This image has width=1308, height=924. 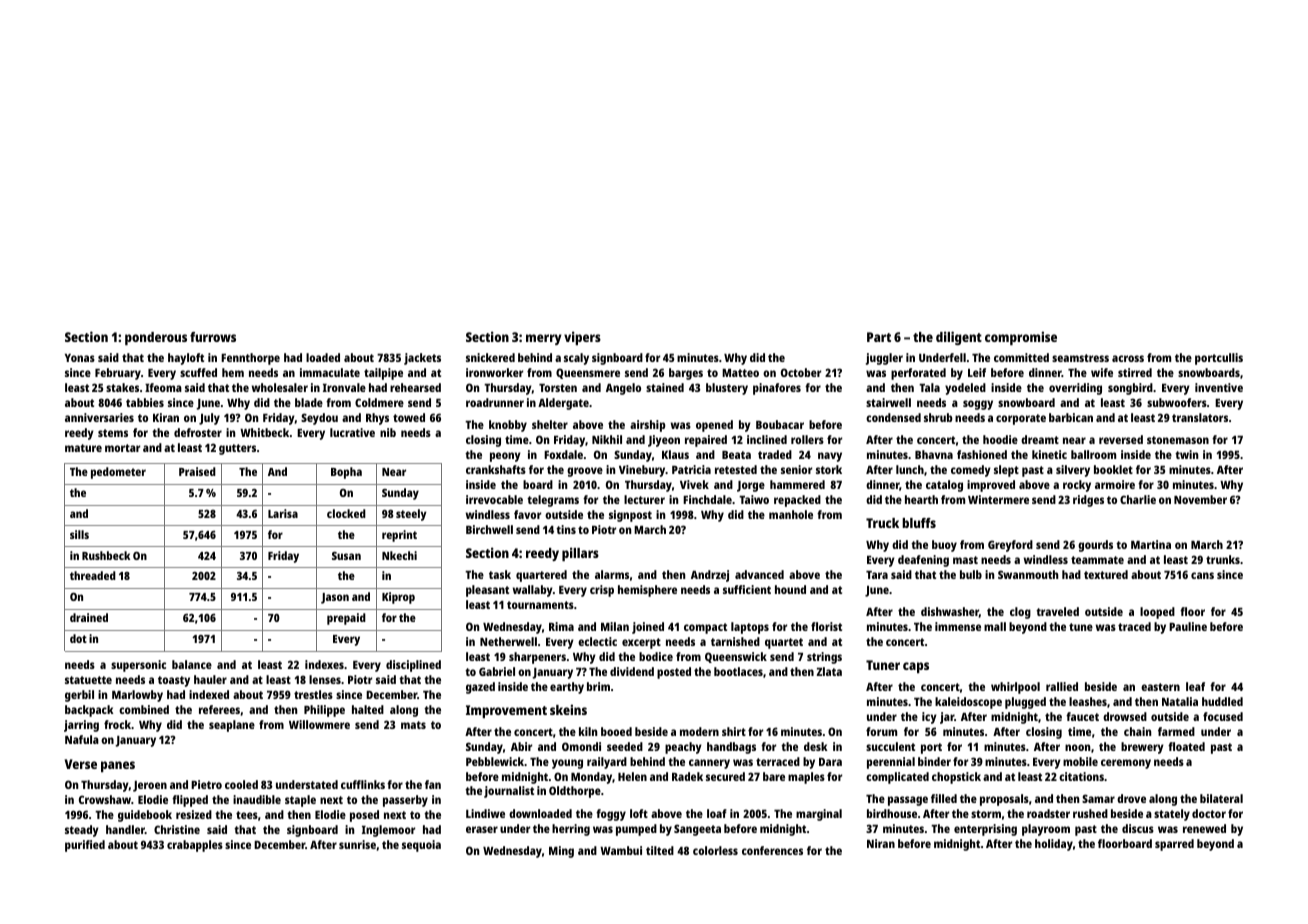 What do you see at coordinates (85, 846) in the image?
I see `purified` at bounding box center [85, 846].
